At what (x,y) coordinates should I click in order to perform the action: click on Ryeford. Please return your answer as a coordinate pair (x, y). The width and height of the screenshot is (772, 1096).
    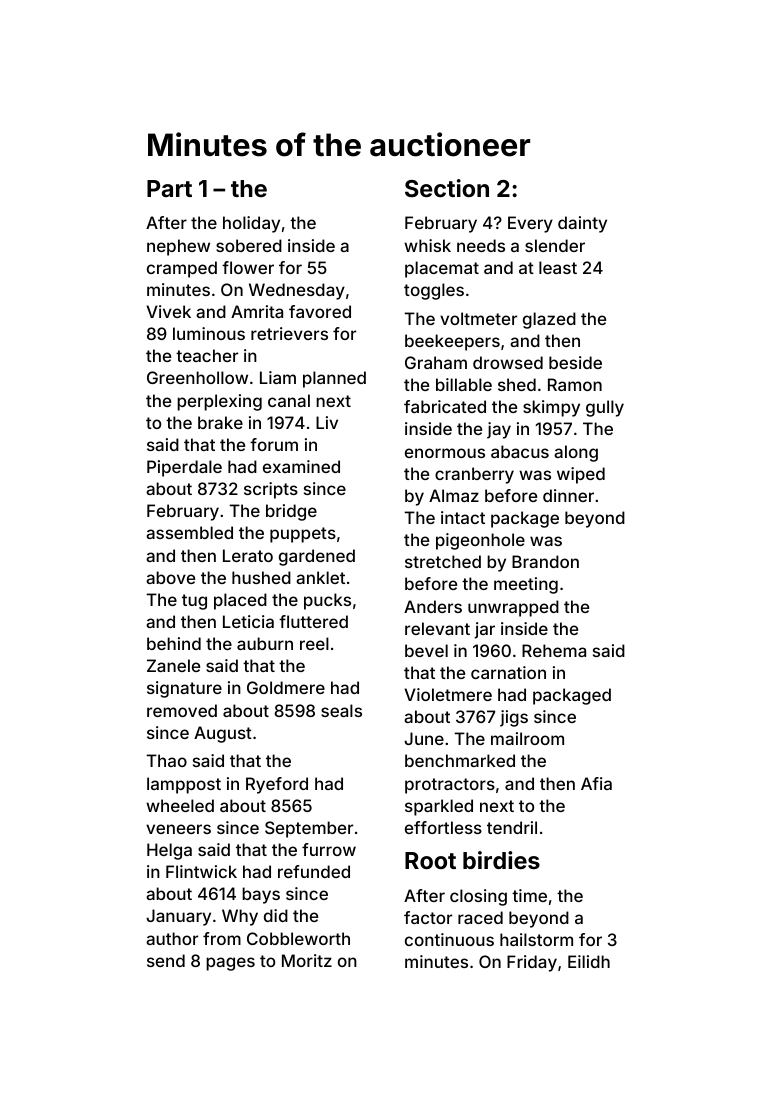
    Looking at the image, I should click on (277, 785).
